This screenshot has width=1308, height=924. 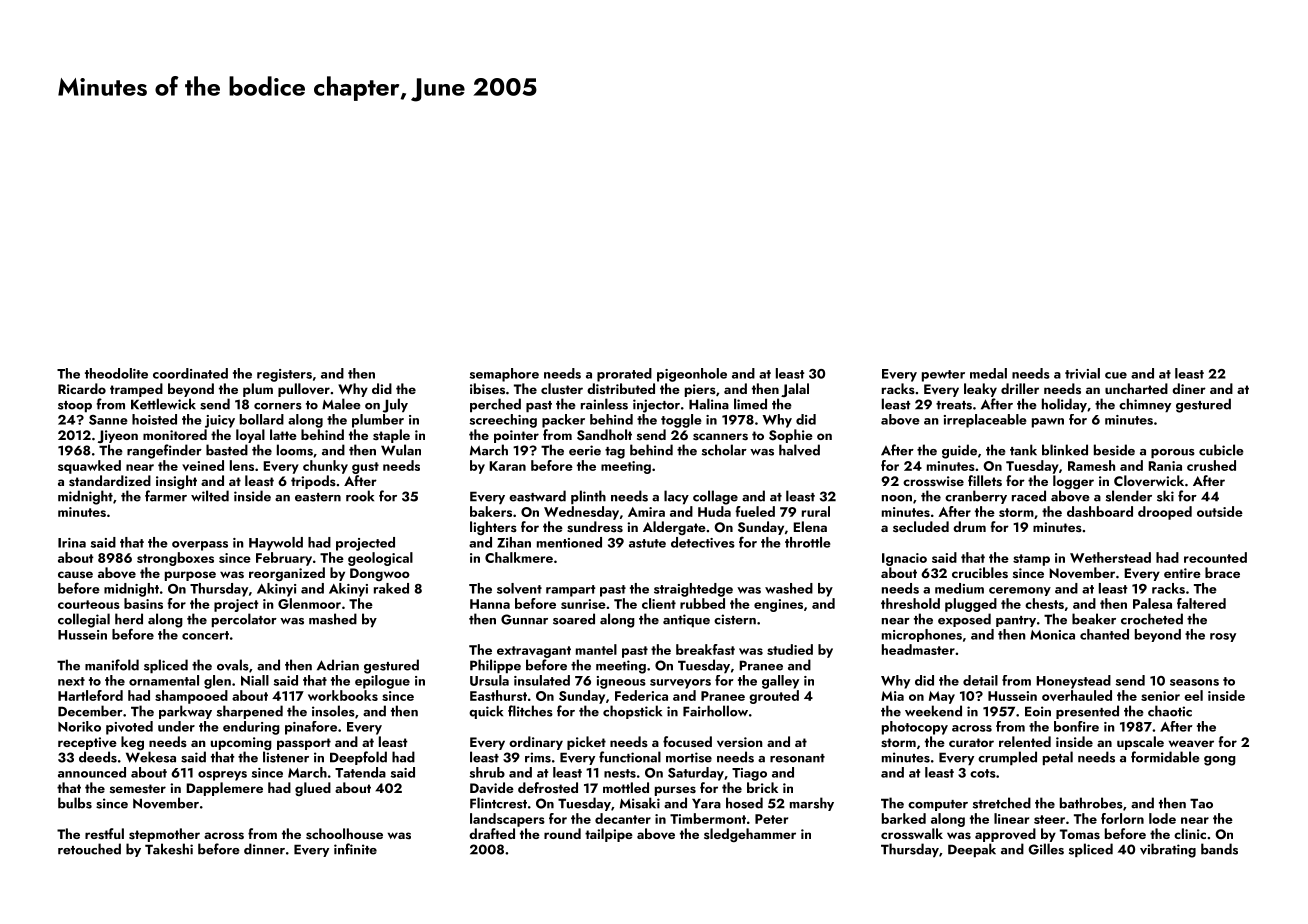 What do you see at coordinates (164, 835) in the screenshot?
I see `stepmother` at bounding box center [164, 835].
